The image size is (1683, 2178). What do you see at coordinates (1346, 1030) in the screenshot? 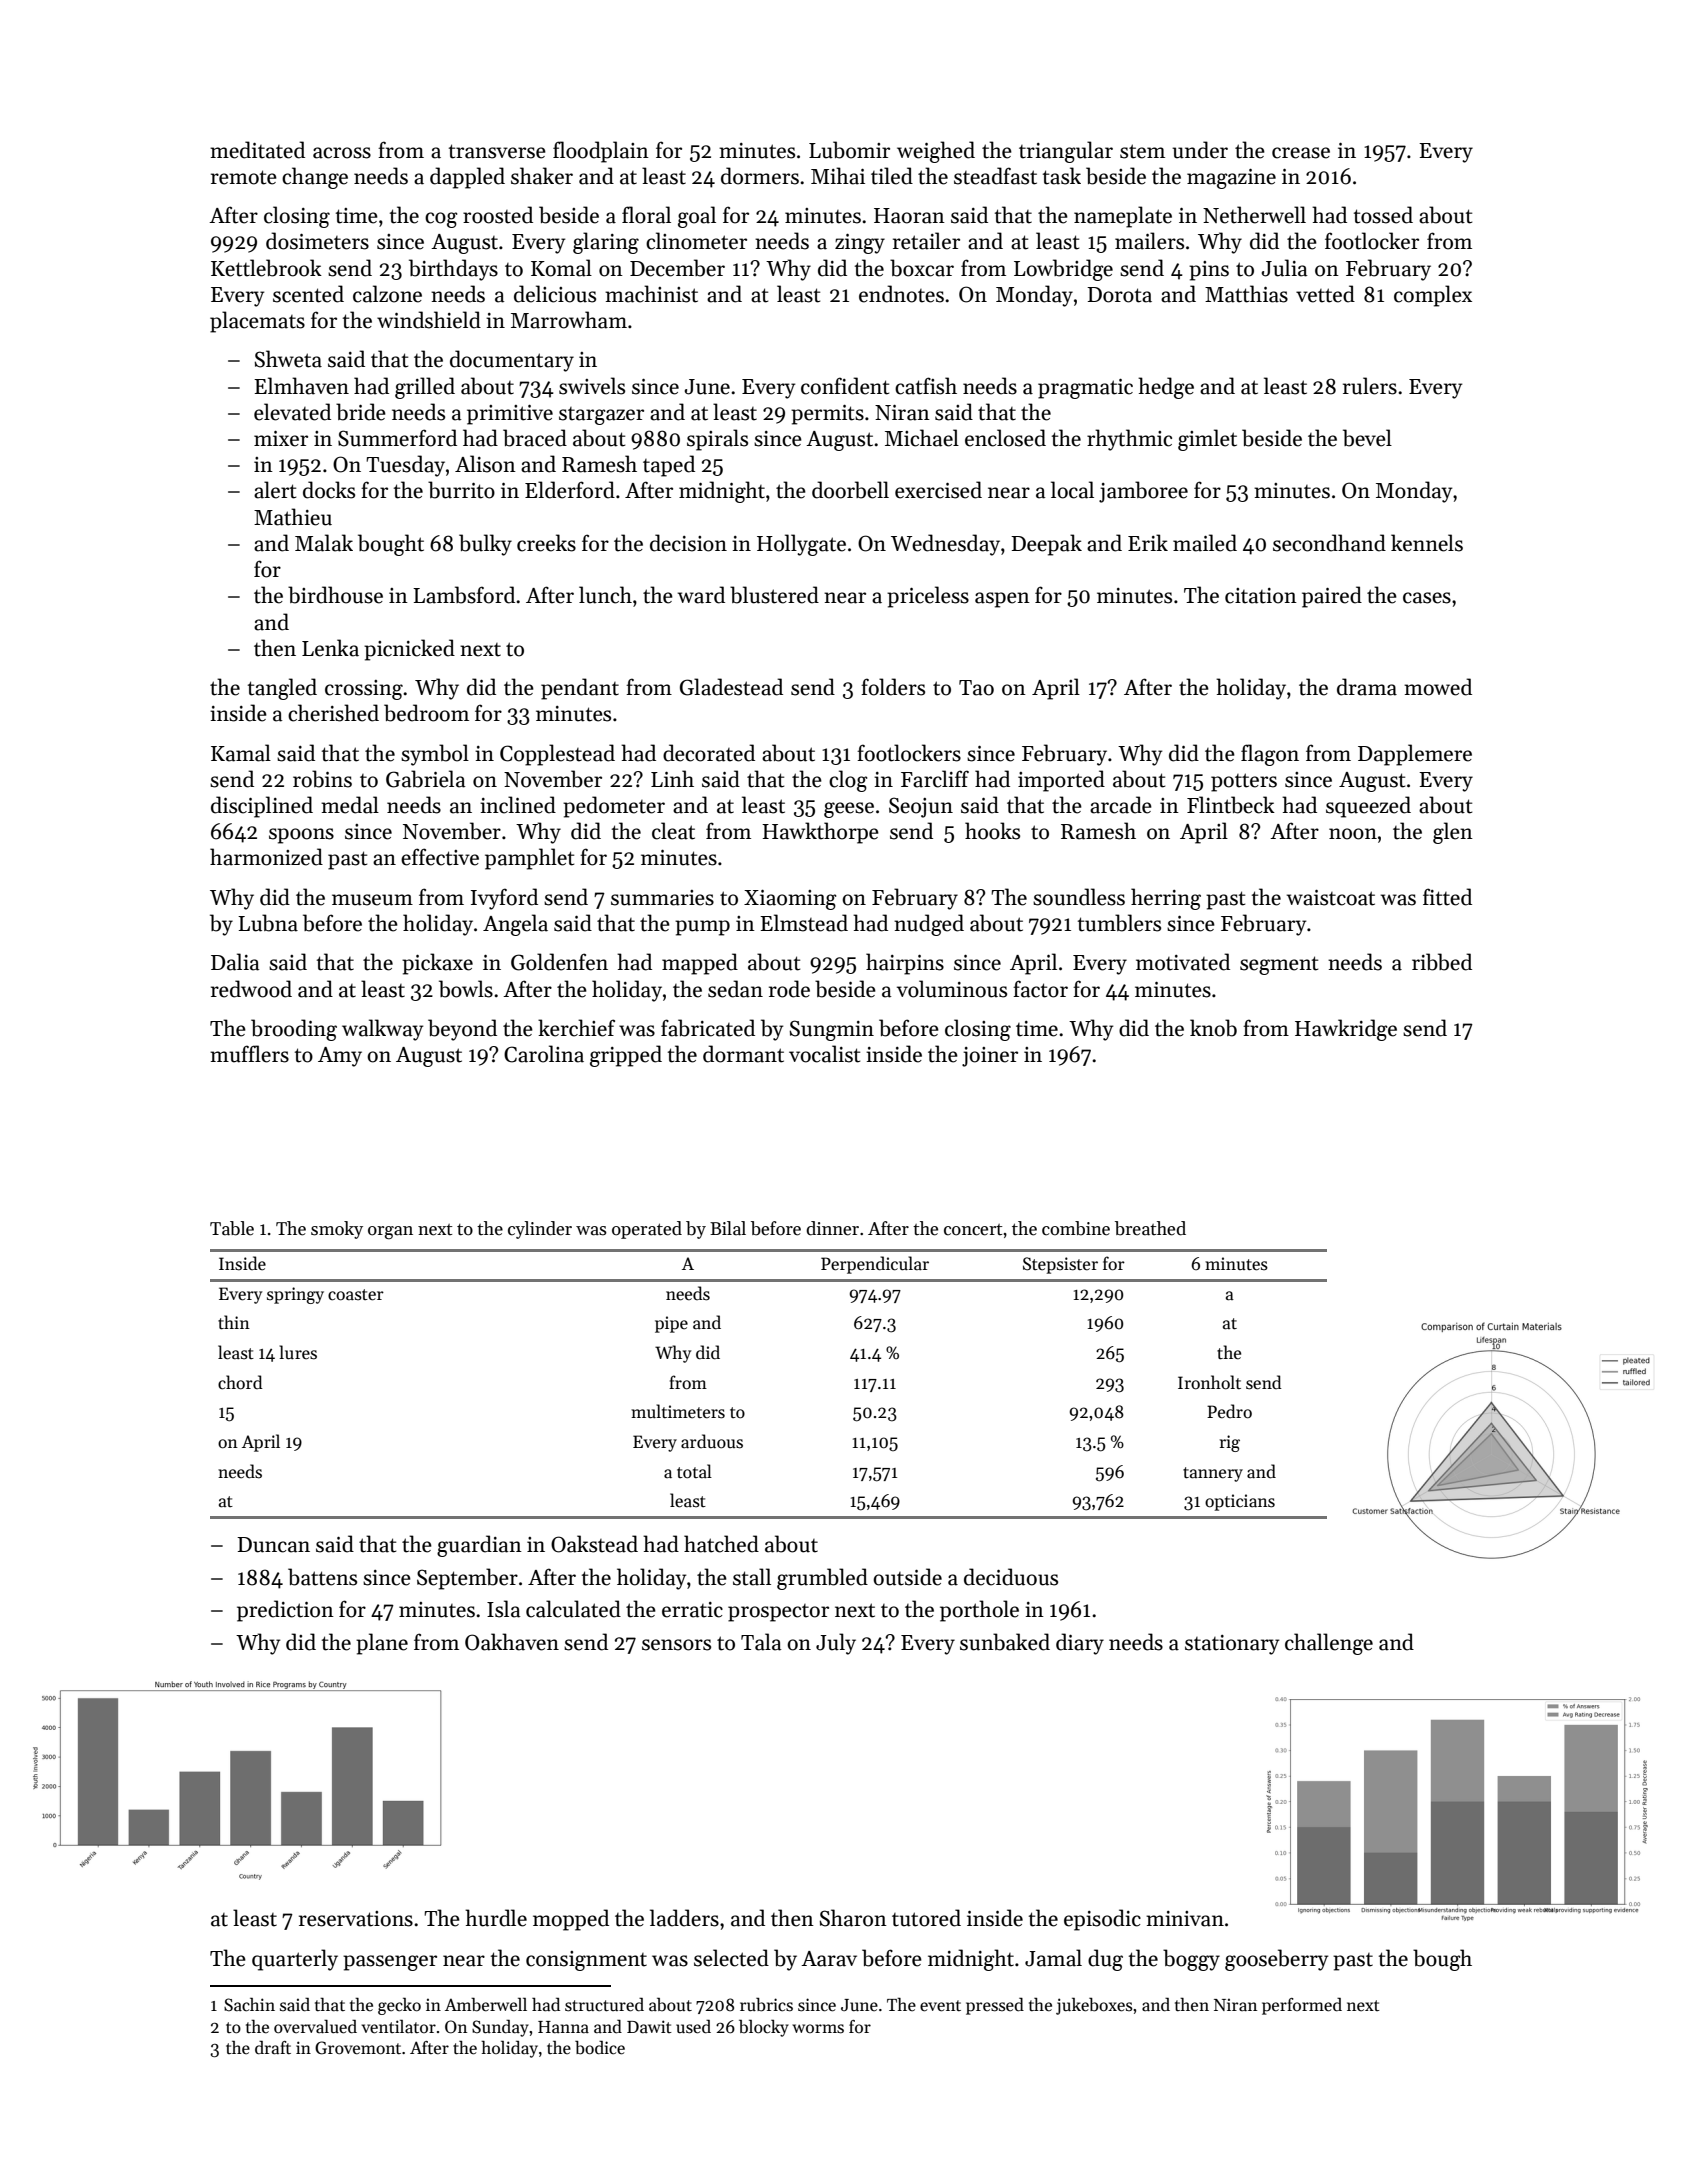
I see `Hawkridge` at bounding box center [1346, 1030].
